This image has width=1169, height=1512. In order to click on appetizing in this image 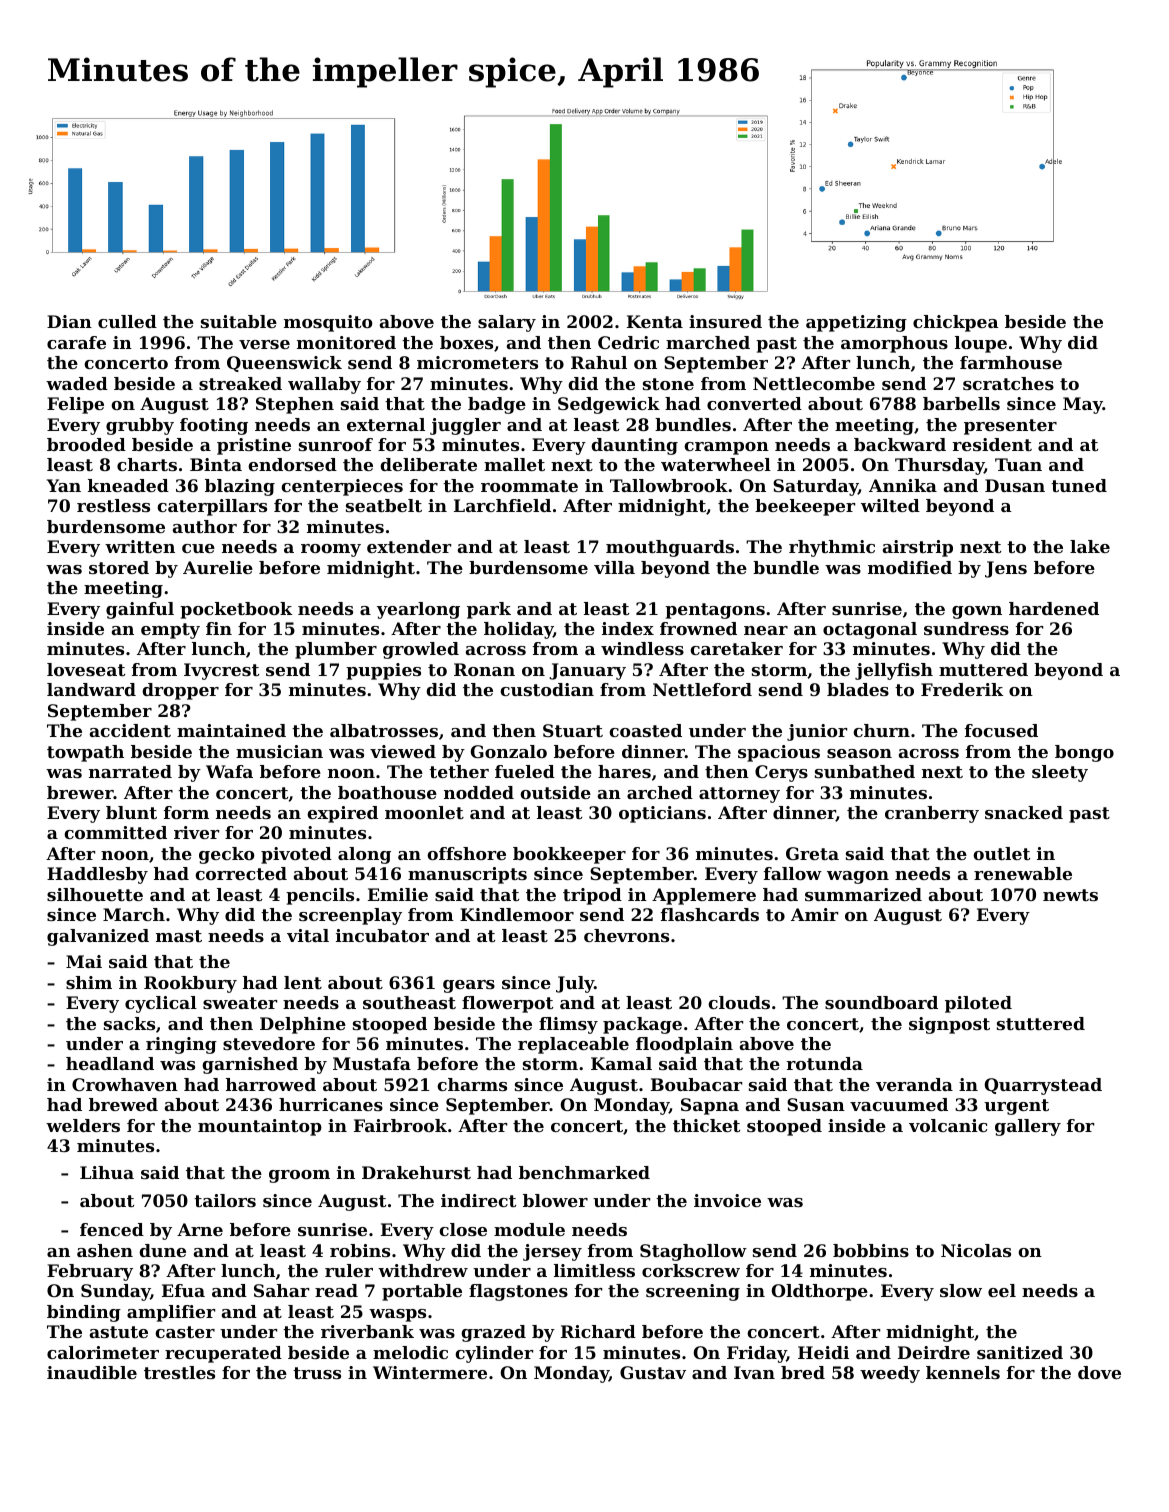, I will do `click(856, 323)`.
